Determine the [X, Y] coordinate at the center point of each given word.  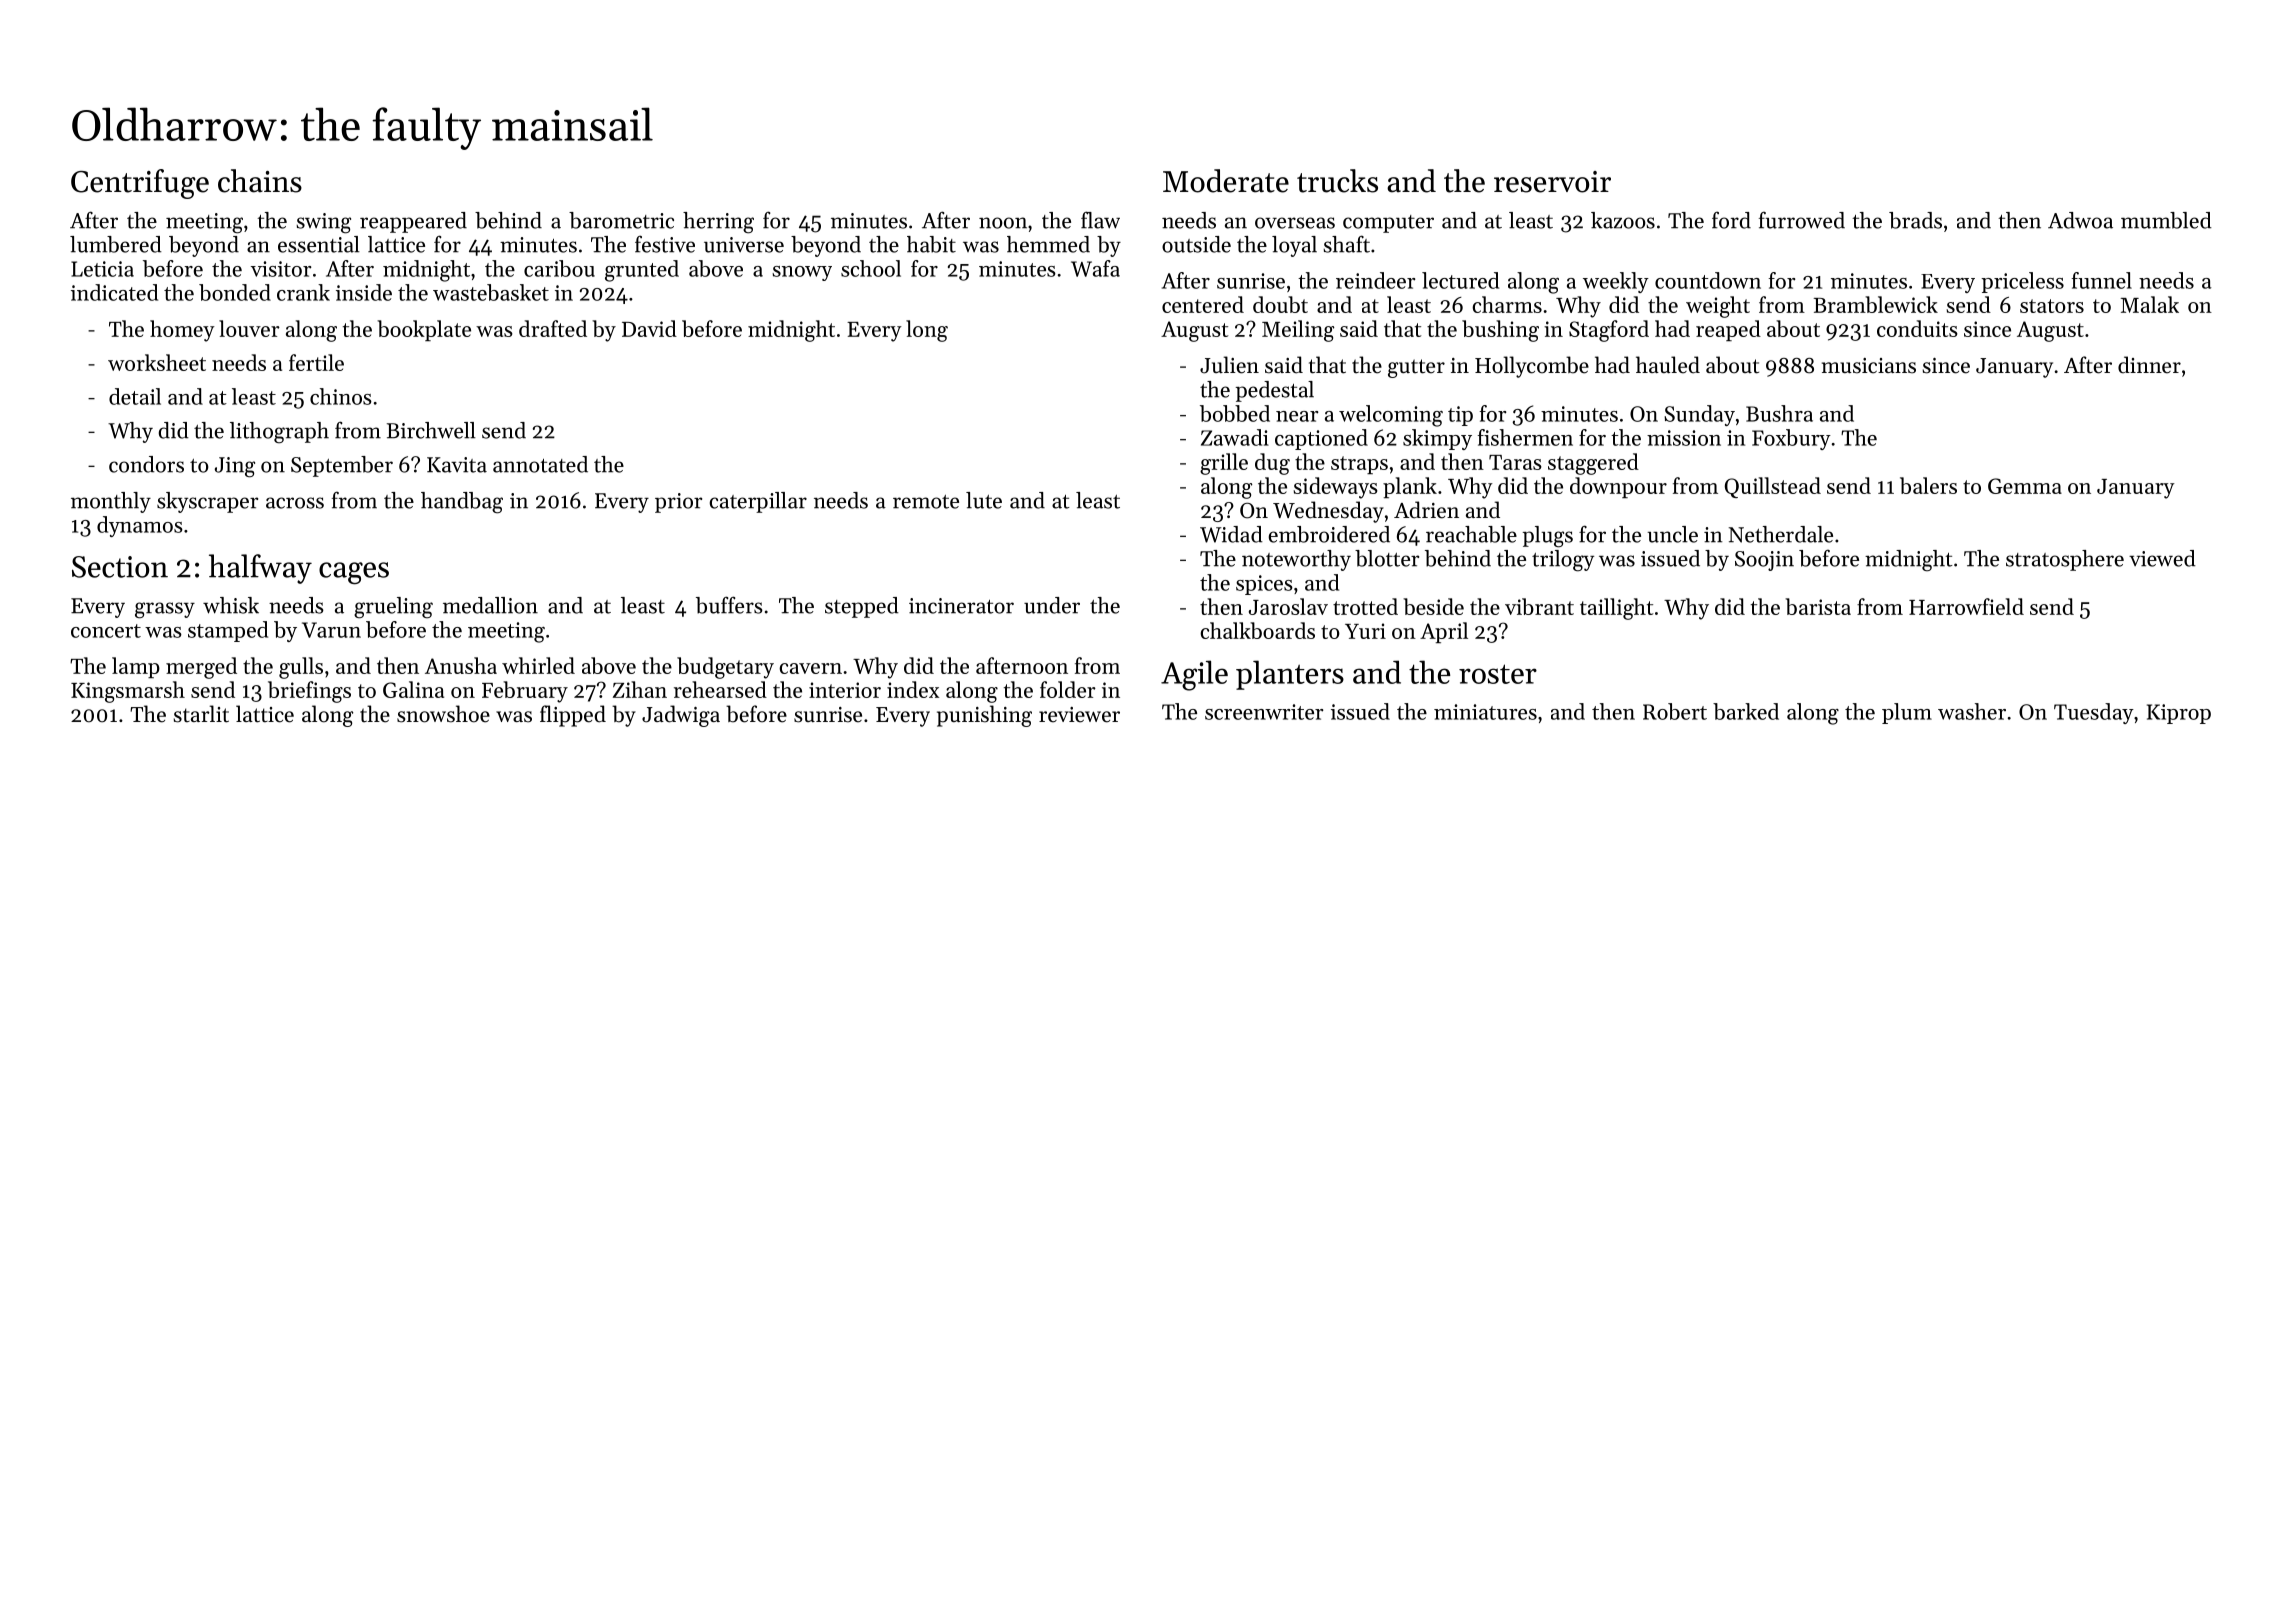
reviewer [1079, 715]
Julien [1229, 365]
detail [135, 396]
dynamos [140, 526]
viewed [2162, 558]
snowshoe [443, 714]
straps [1359, 465]
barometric [621, 220]
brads [1915, 220]
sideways [1336, 488]
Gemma [2025, 486]
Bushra [1779, 413]
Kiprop [2179, 714]
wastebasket [491, 292]
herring [718, 223]
